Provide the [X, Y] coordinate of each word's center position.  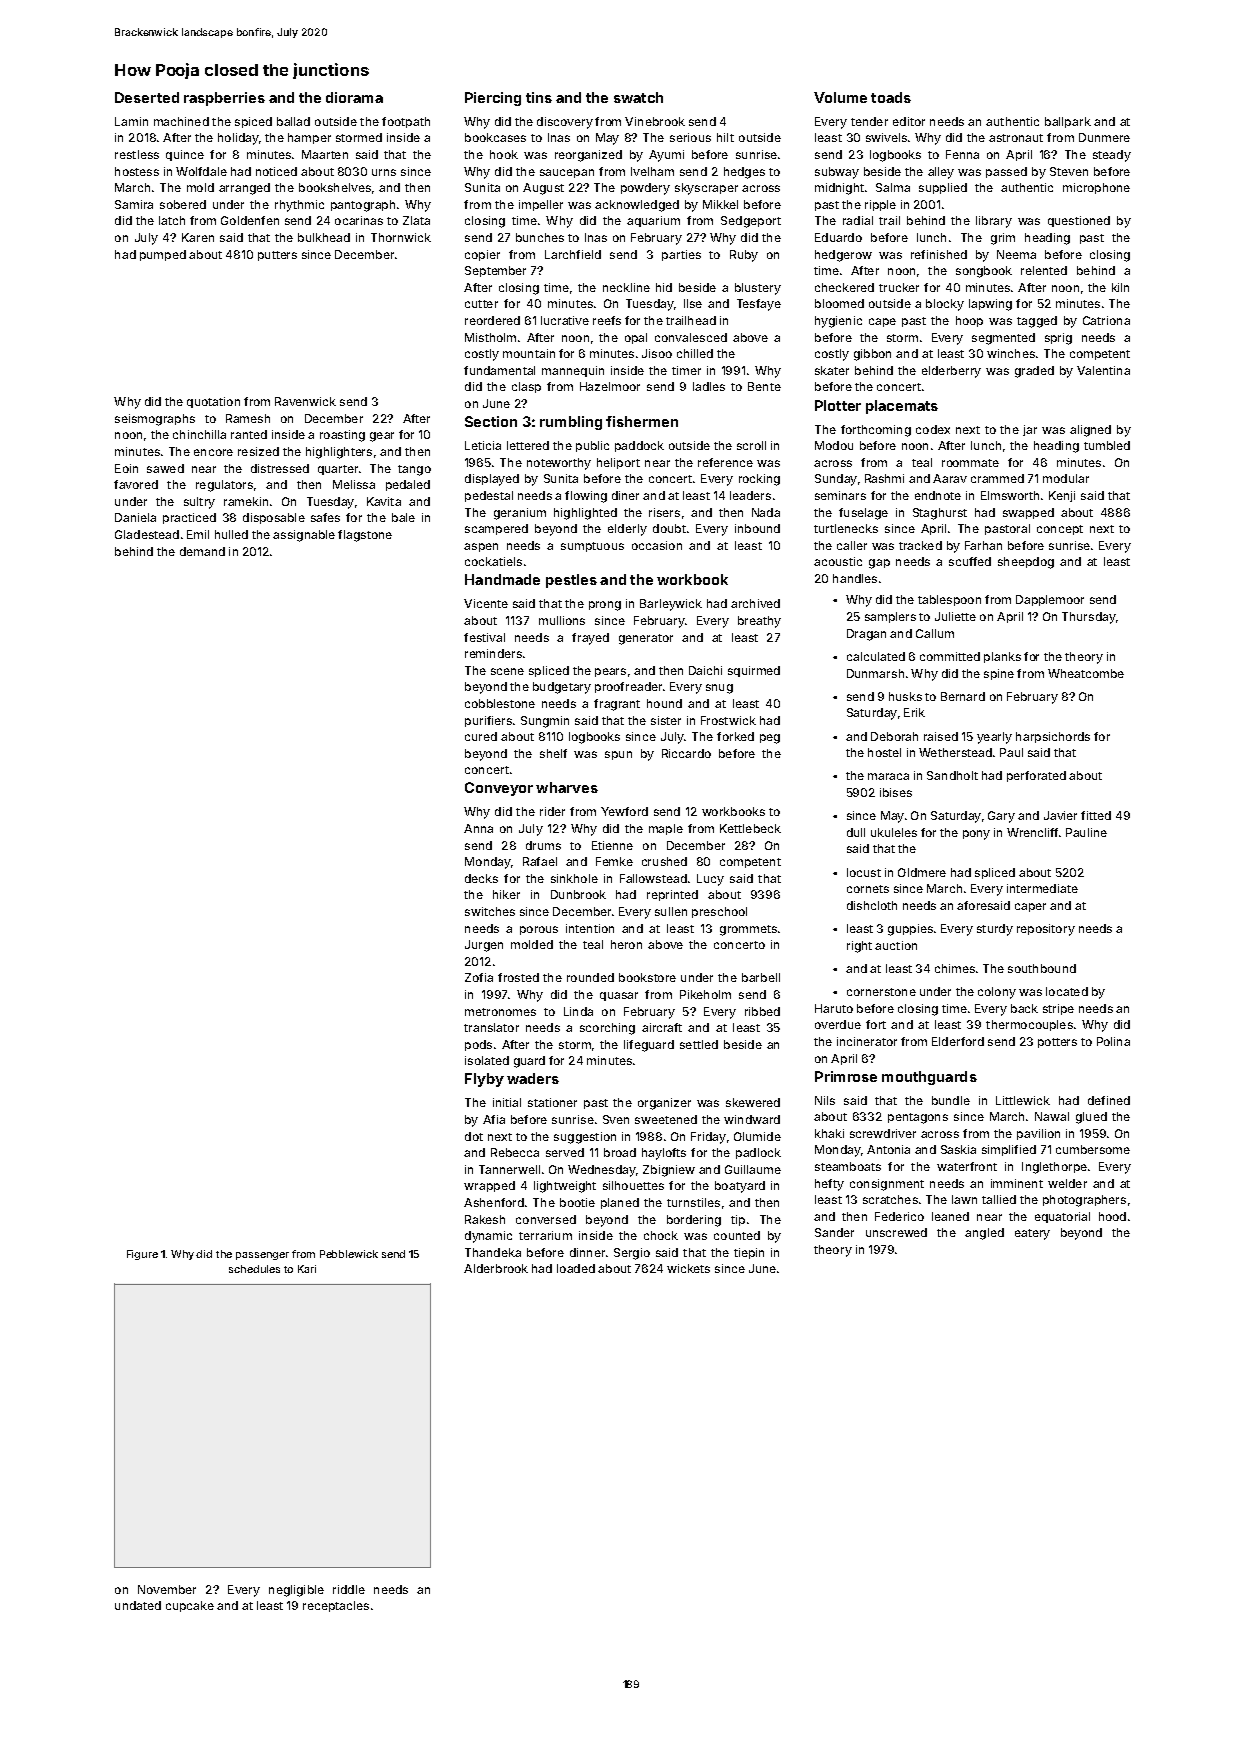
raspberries [224, 99]
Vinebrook [655, 121]
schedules [254, 1269]
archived [755, 603]
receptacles [336, 1606]
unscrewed [896, 1232]
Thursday [1089, 618]
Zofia [479, 977]
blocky [945, 305]
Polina [1113, 1041]
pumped [163, 255]
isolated [487, 1060]
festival [484, 637]
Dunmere [1104, 137]
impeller [541, 205]
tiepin [749, 1253]
